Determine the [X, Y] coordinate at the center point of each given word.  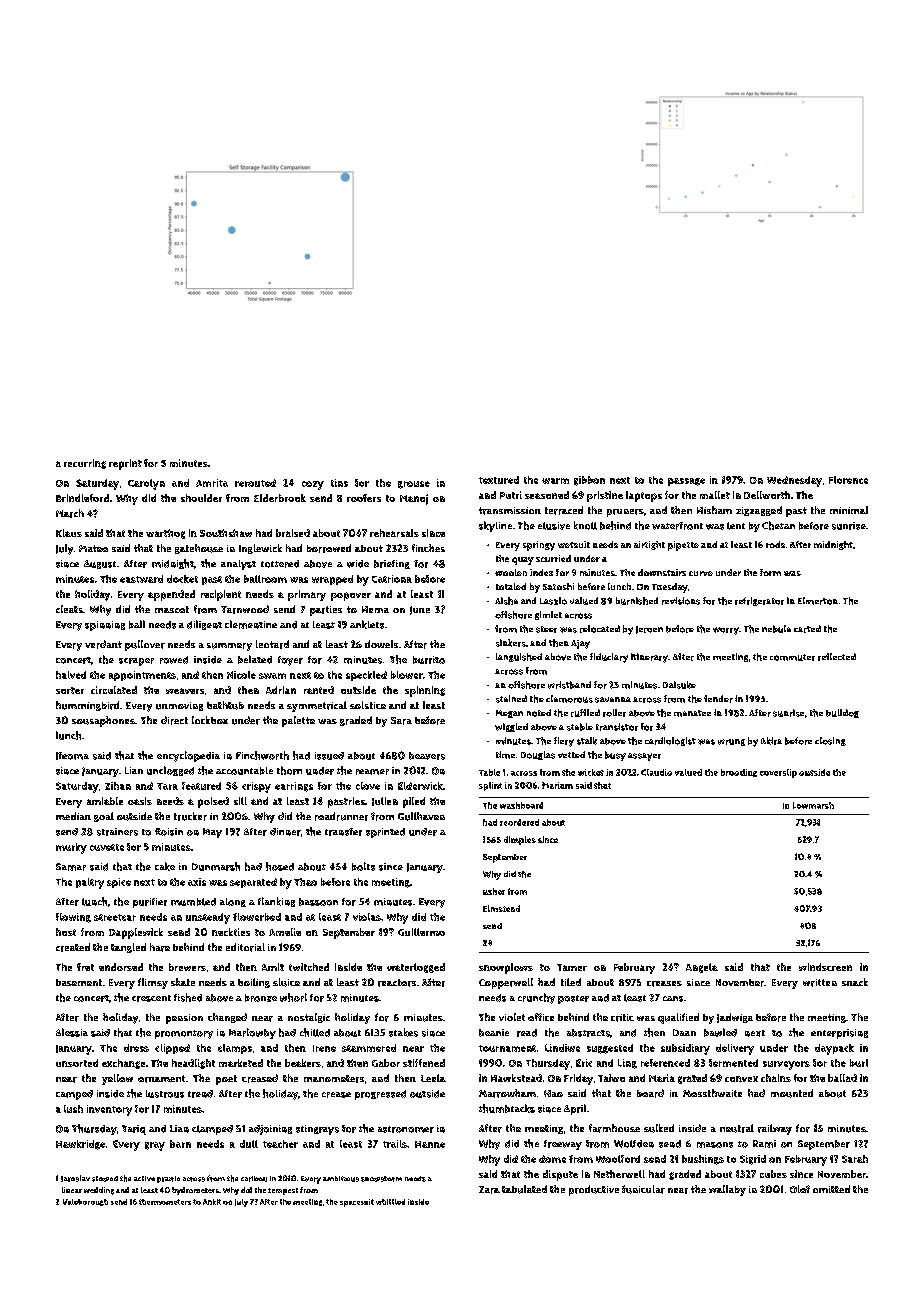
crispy [256, 787]
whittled [390, 1202]
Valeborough [85, 1202]
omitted [831, 1189]
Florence [848, 480]
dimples [520, 840]
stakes [403, 1032]
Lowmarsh [813, 805]
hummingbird [87, 706]
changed [227, 1018]
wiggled [511, 727]
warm [555, 481]
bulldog [842, 713]
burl [859, 1063]
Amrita [212, 483]
